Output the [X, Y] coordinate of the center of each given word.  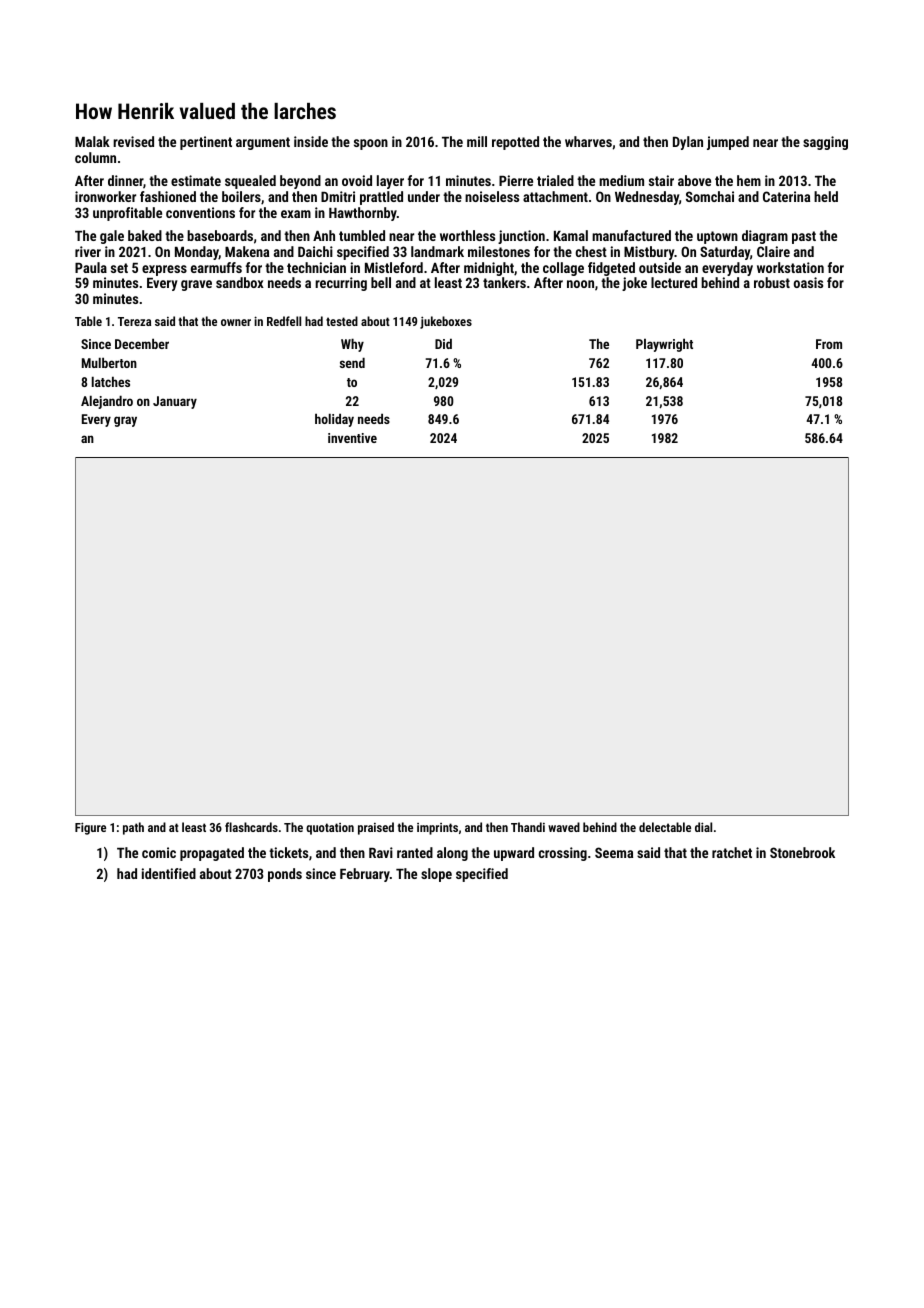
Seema [614, 852]
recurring [341, 284]
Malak [92, 141]
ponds [285, 875]
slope [436, 875]
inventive [352, 438]
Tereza [134, 321]
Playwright [664, 345]
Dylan [688, 143]
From [829, 344]
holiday [334, 420]
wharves [588, 141]
